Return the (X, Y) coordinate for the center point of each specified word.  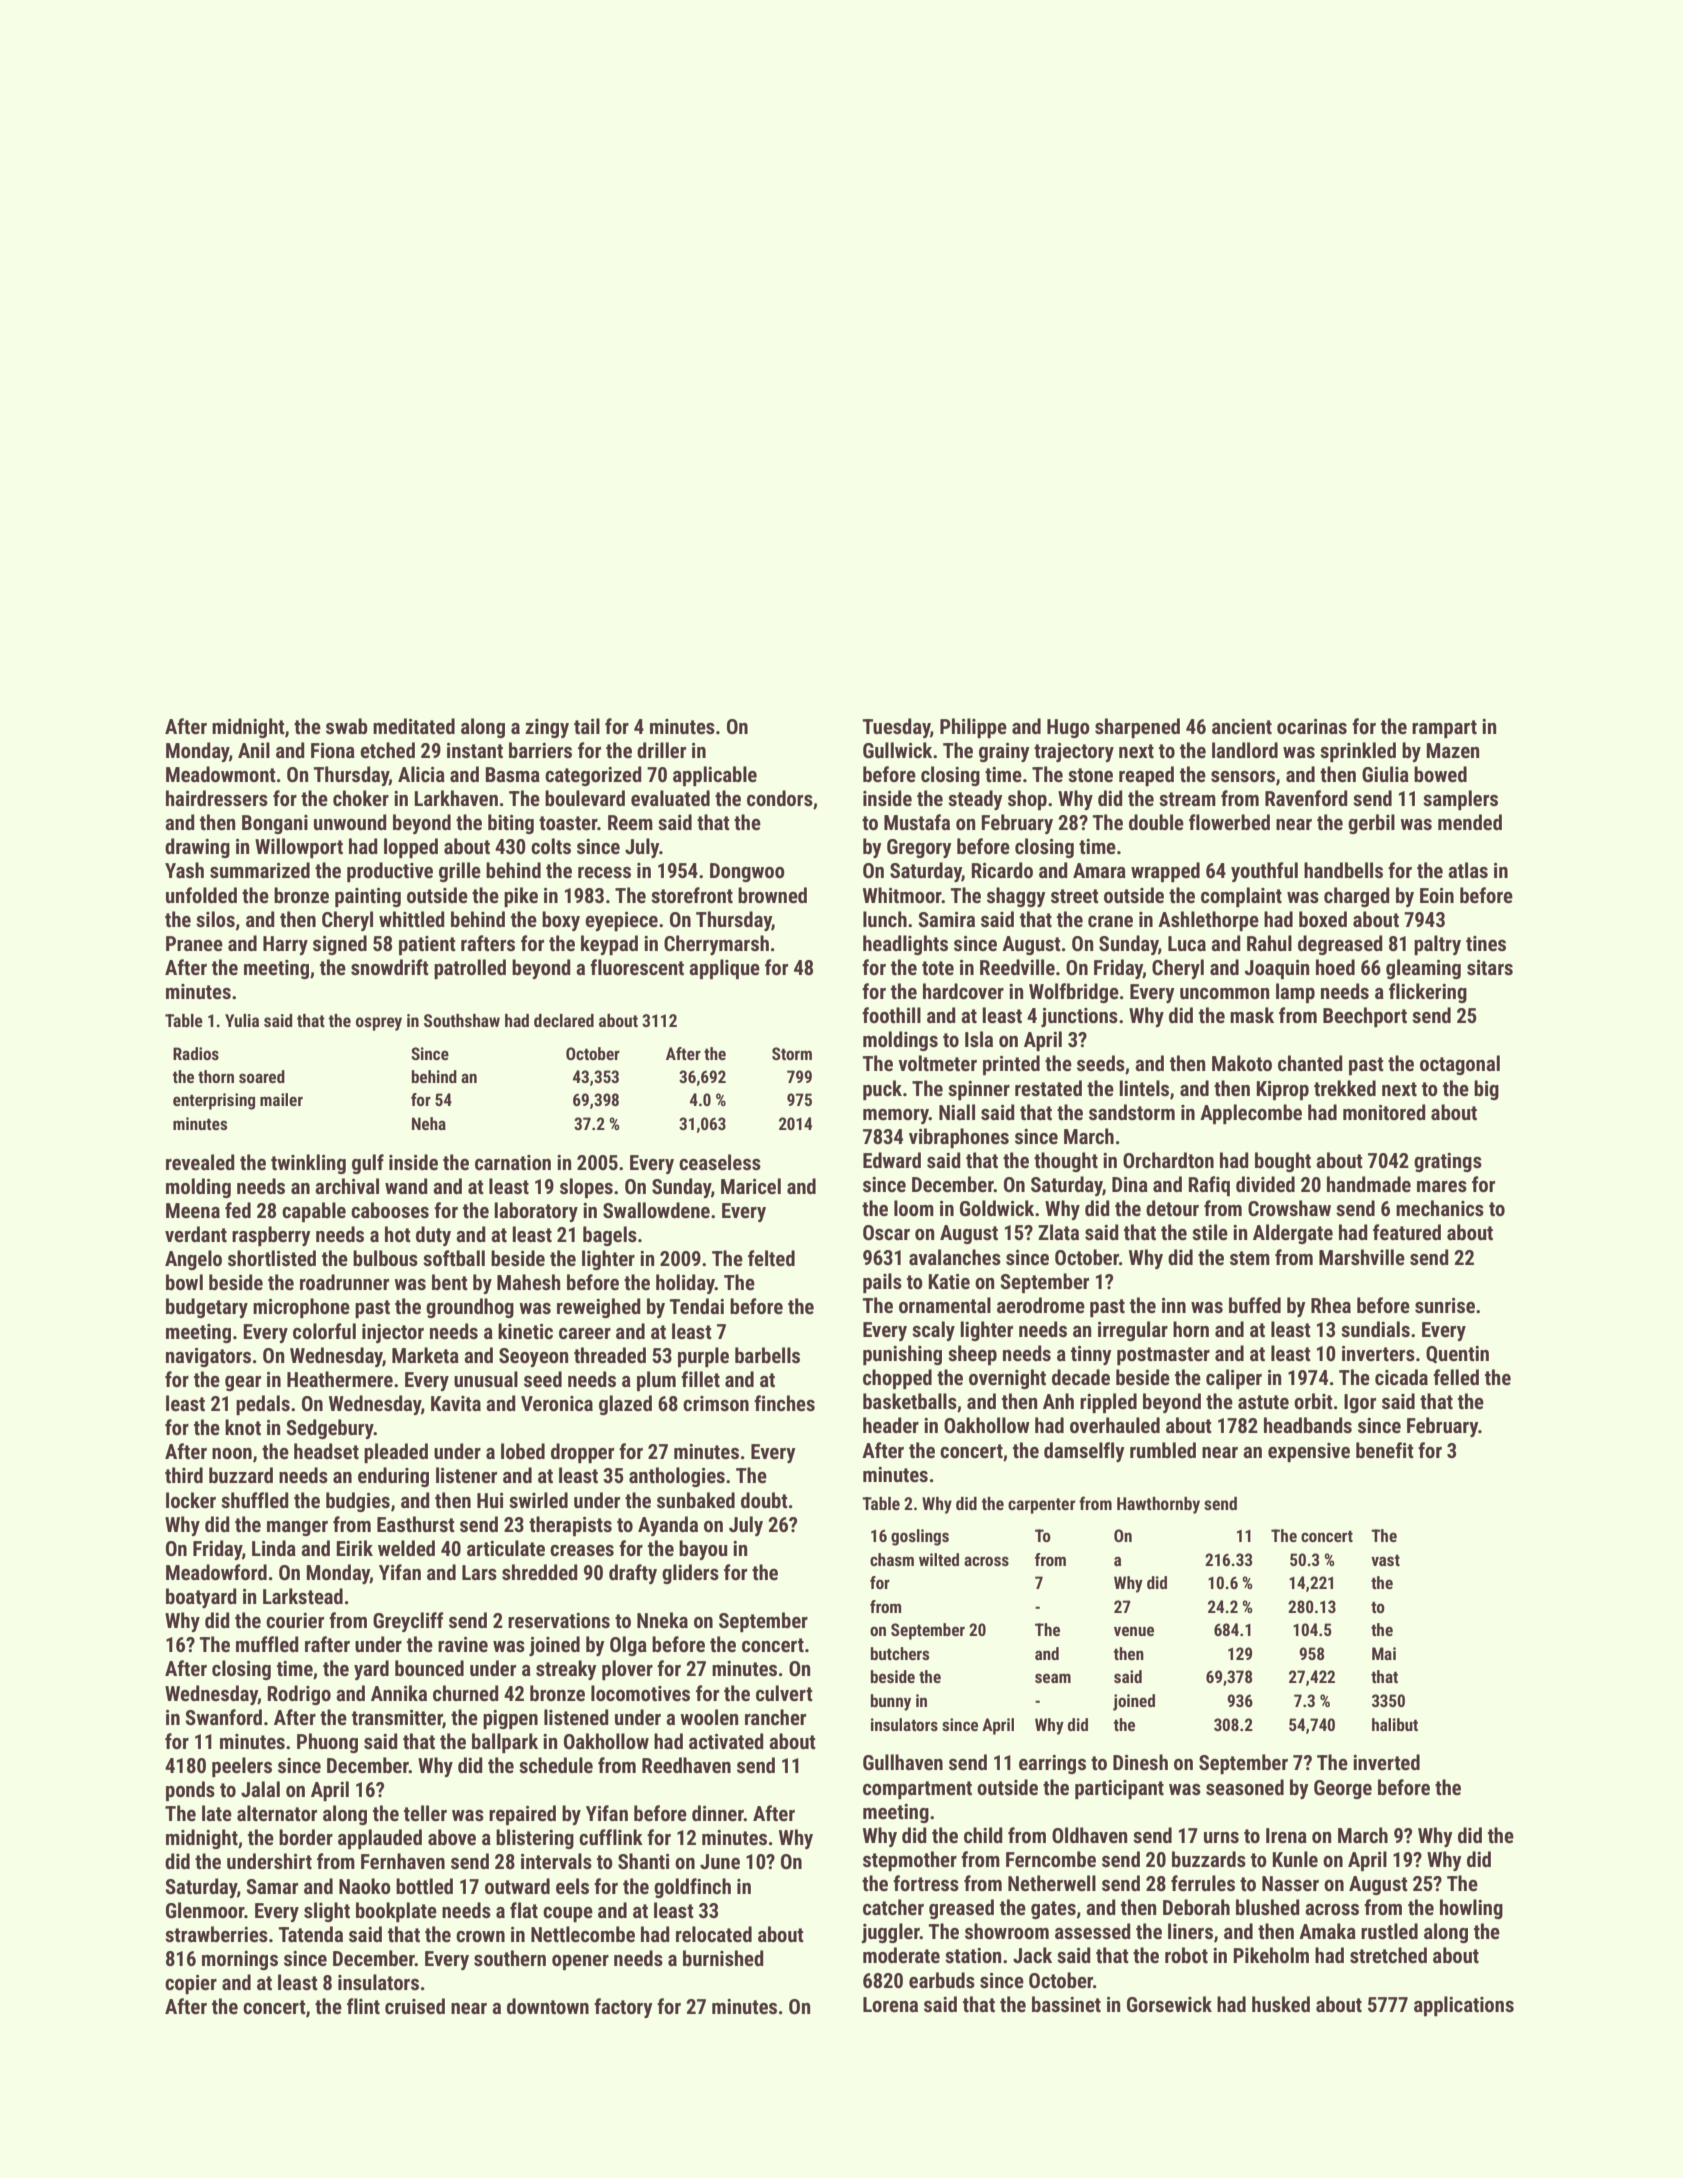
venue (1134, 1631)
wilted (939, 1559)
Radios (196, 1053)
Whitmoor (902, 895)
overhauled (1115, 1425)
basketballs (910, 1401)
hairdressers (217, 798)
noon (232, 1453)
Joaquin (1276, 969)
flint (363, 2006)
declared (564, 1020)
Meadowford (216, 1572)
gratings (1448, 1162)
